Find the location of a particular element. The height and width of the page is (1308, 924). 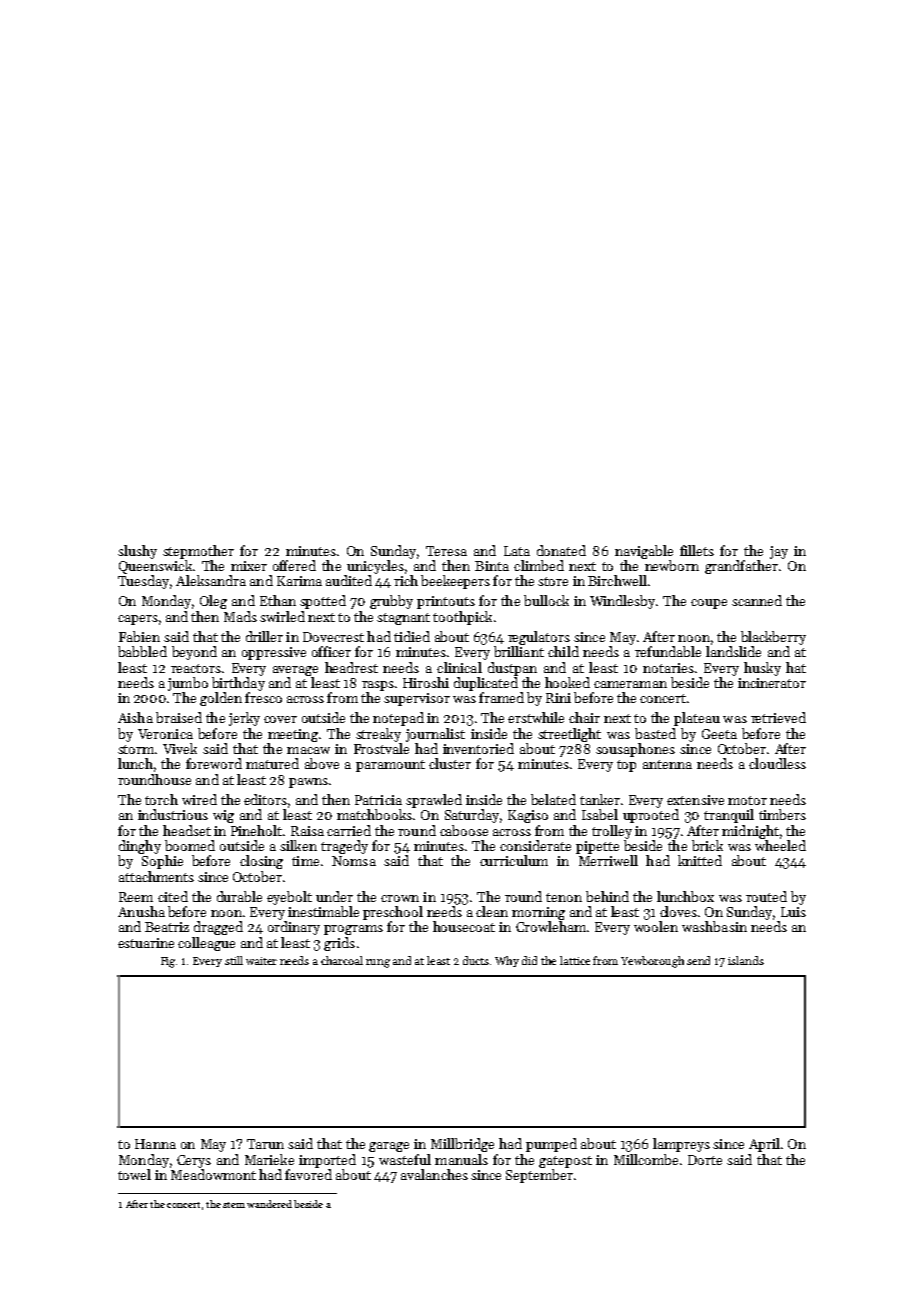

stem is located at coordinates (234, 1205).
